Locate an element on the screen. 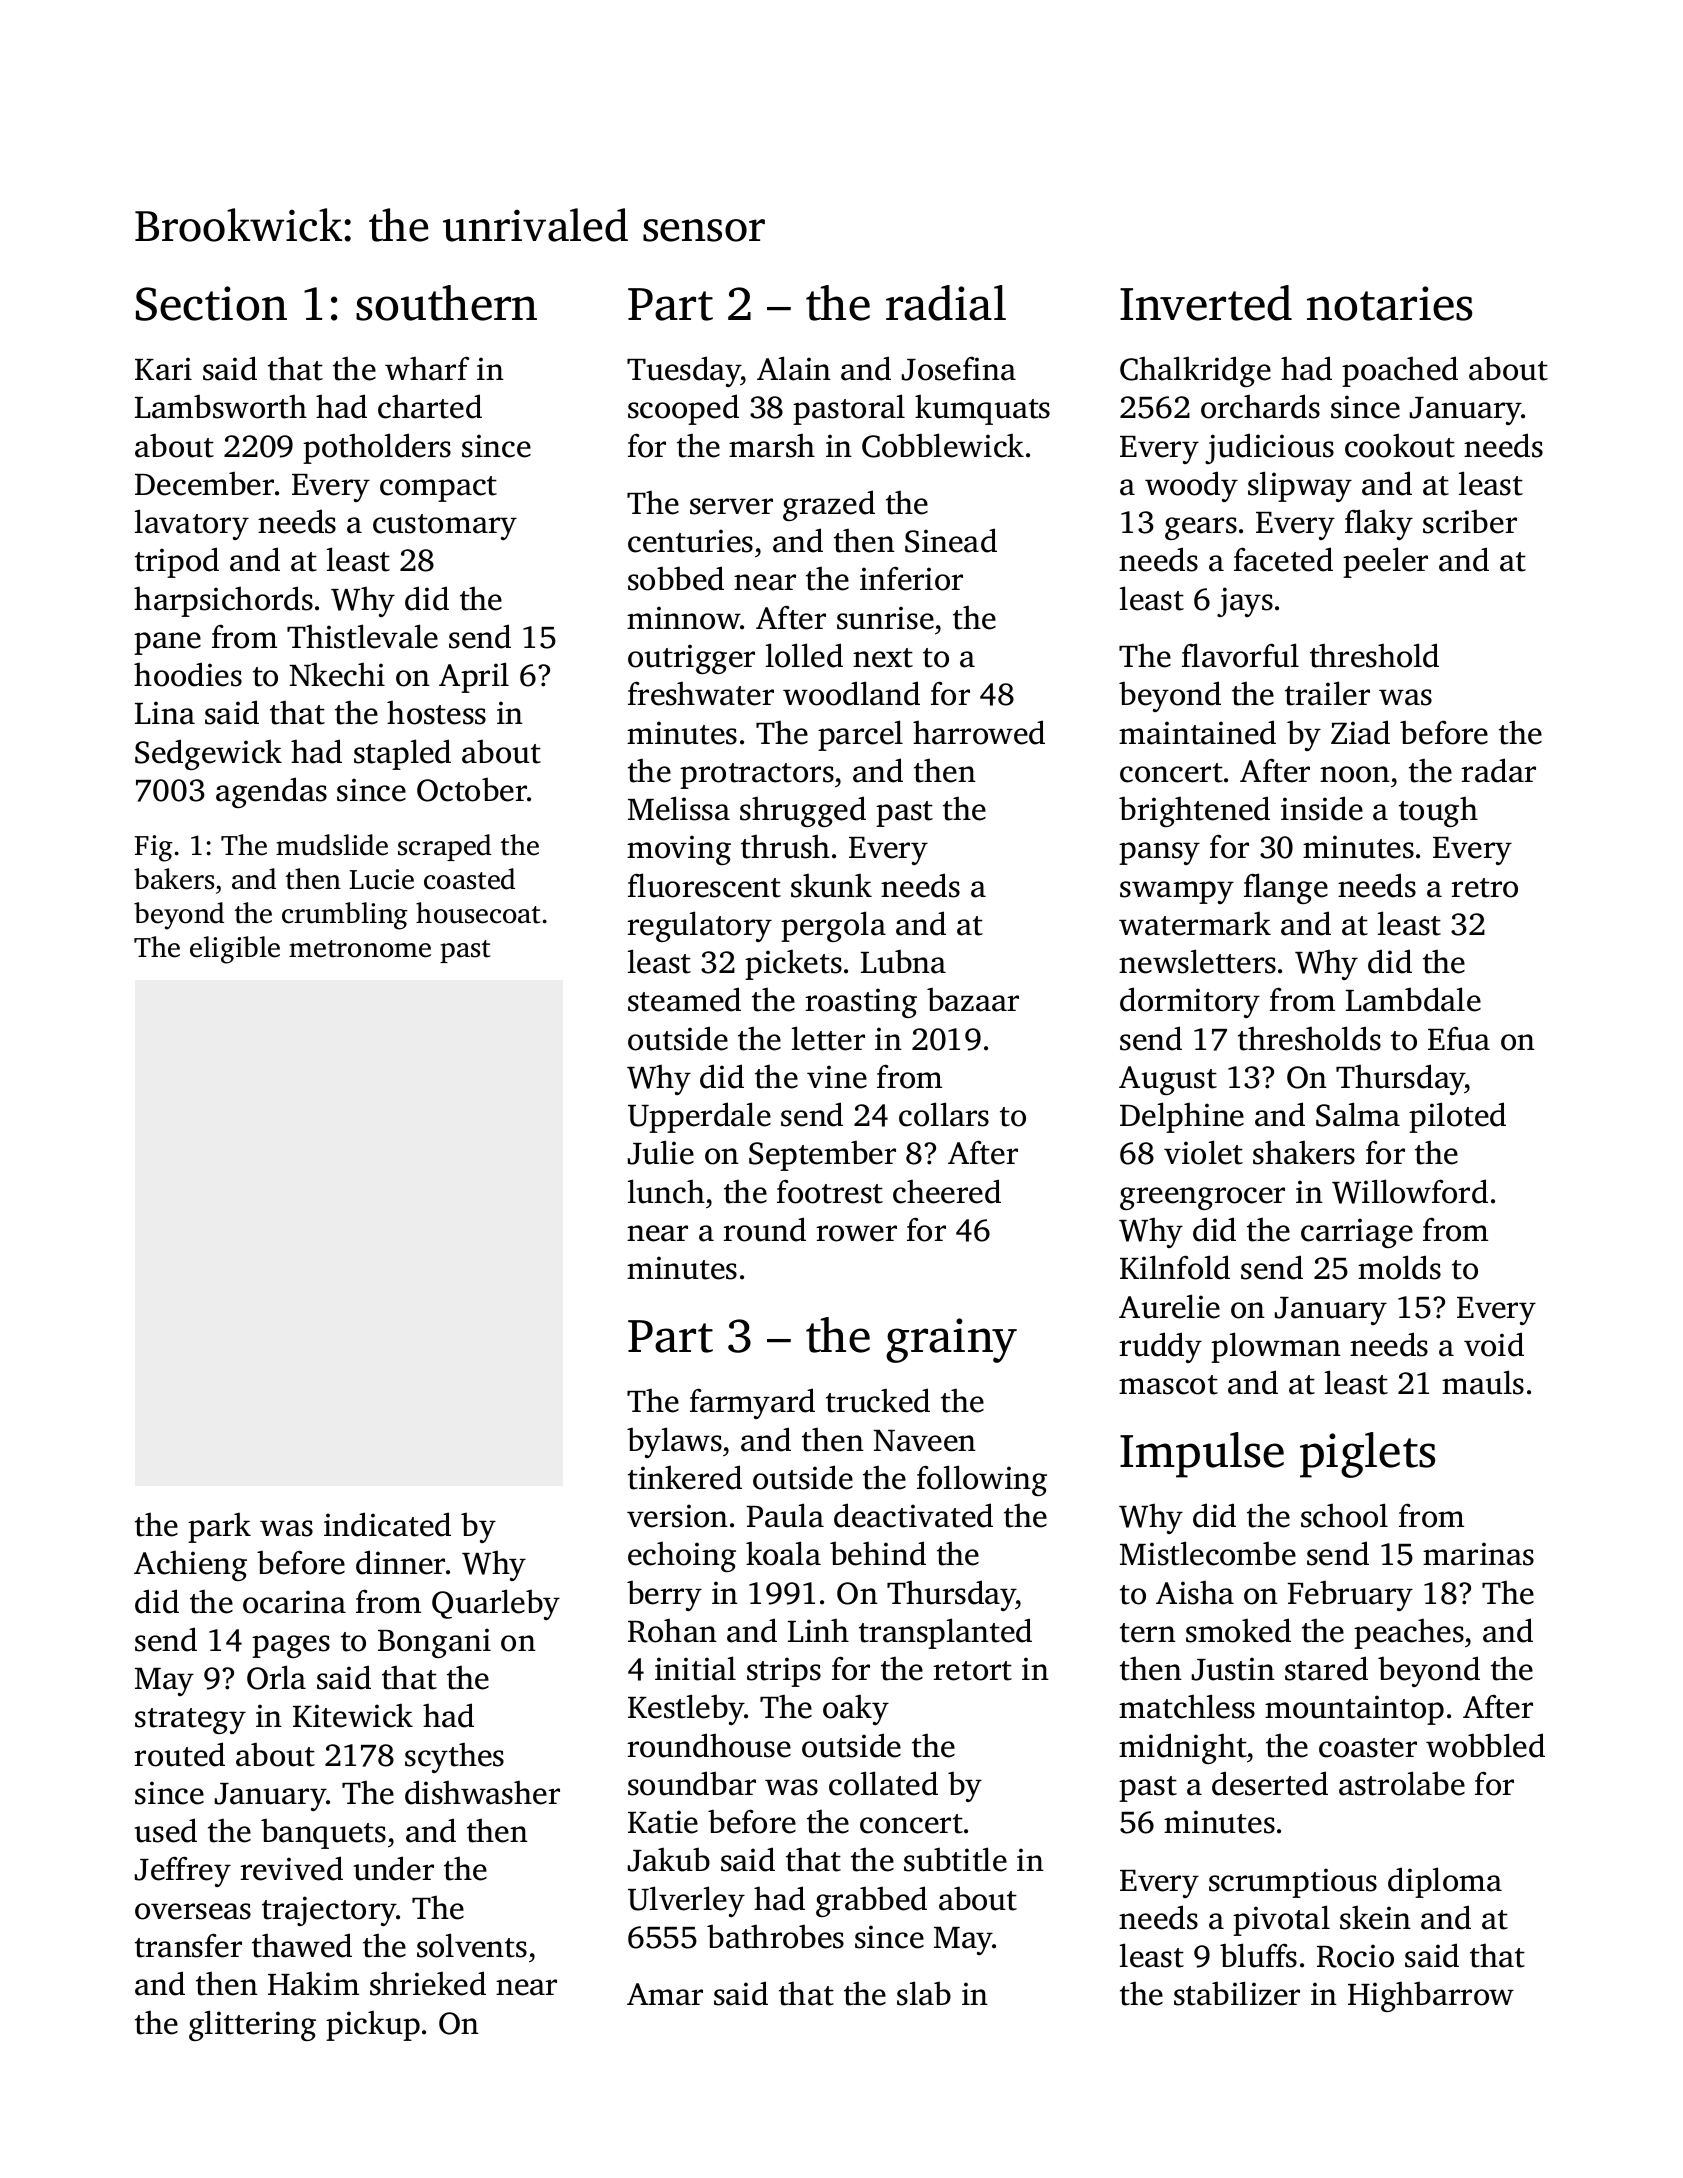 This screenshot has height=2178, width=1683. retro is located at coordinates (1484, 888).
